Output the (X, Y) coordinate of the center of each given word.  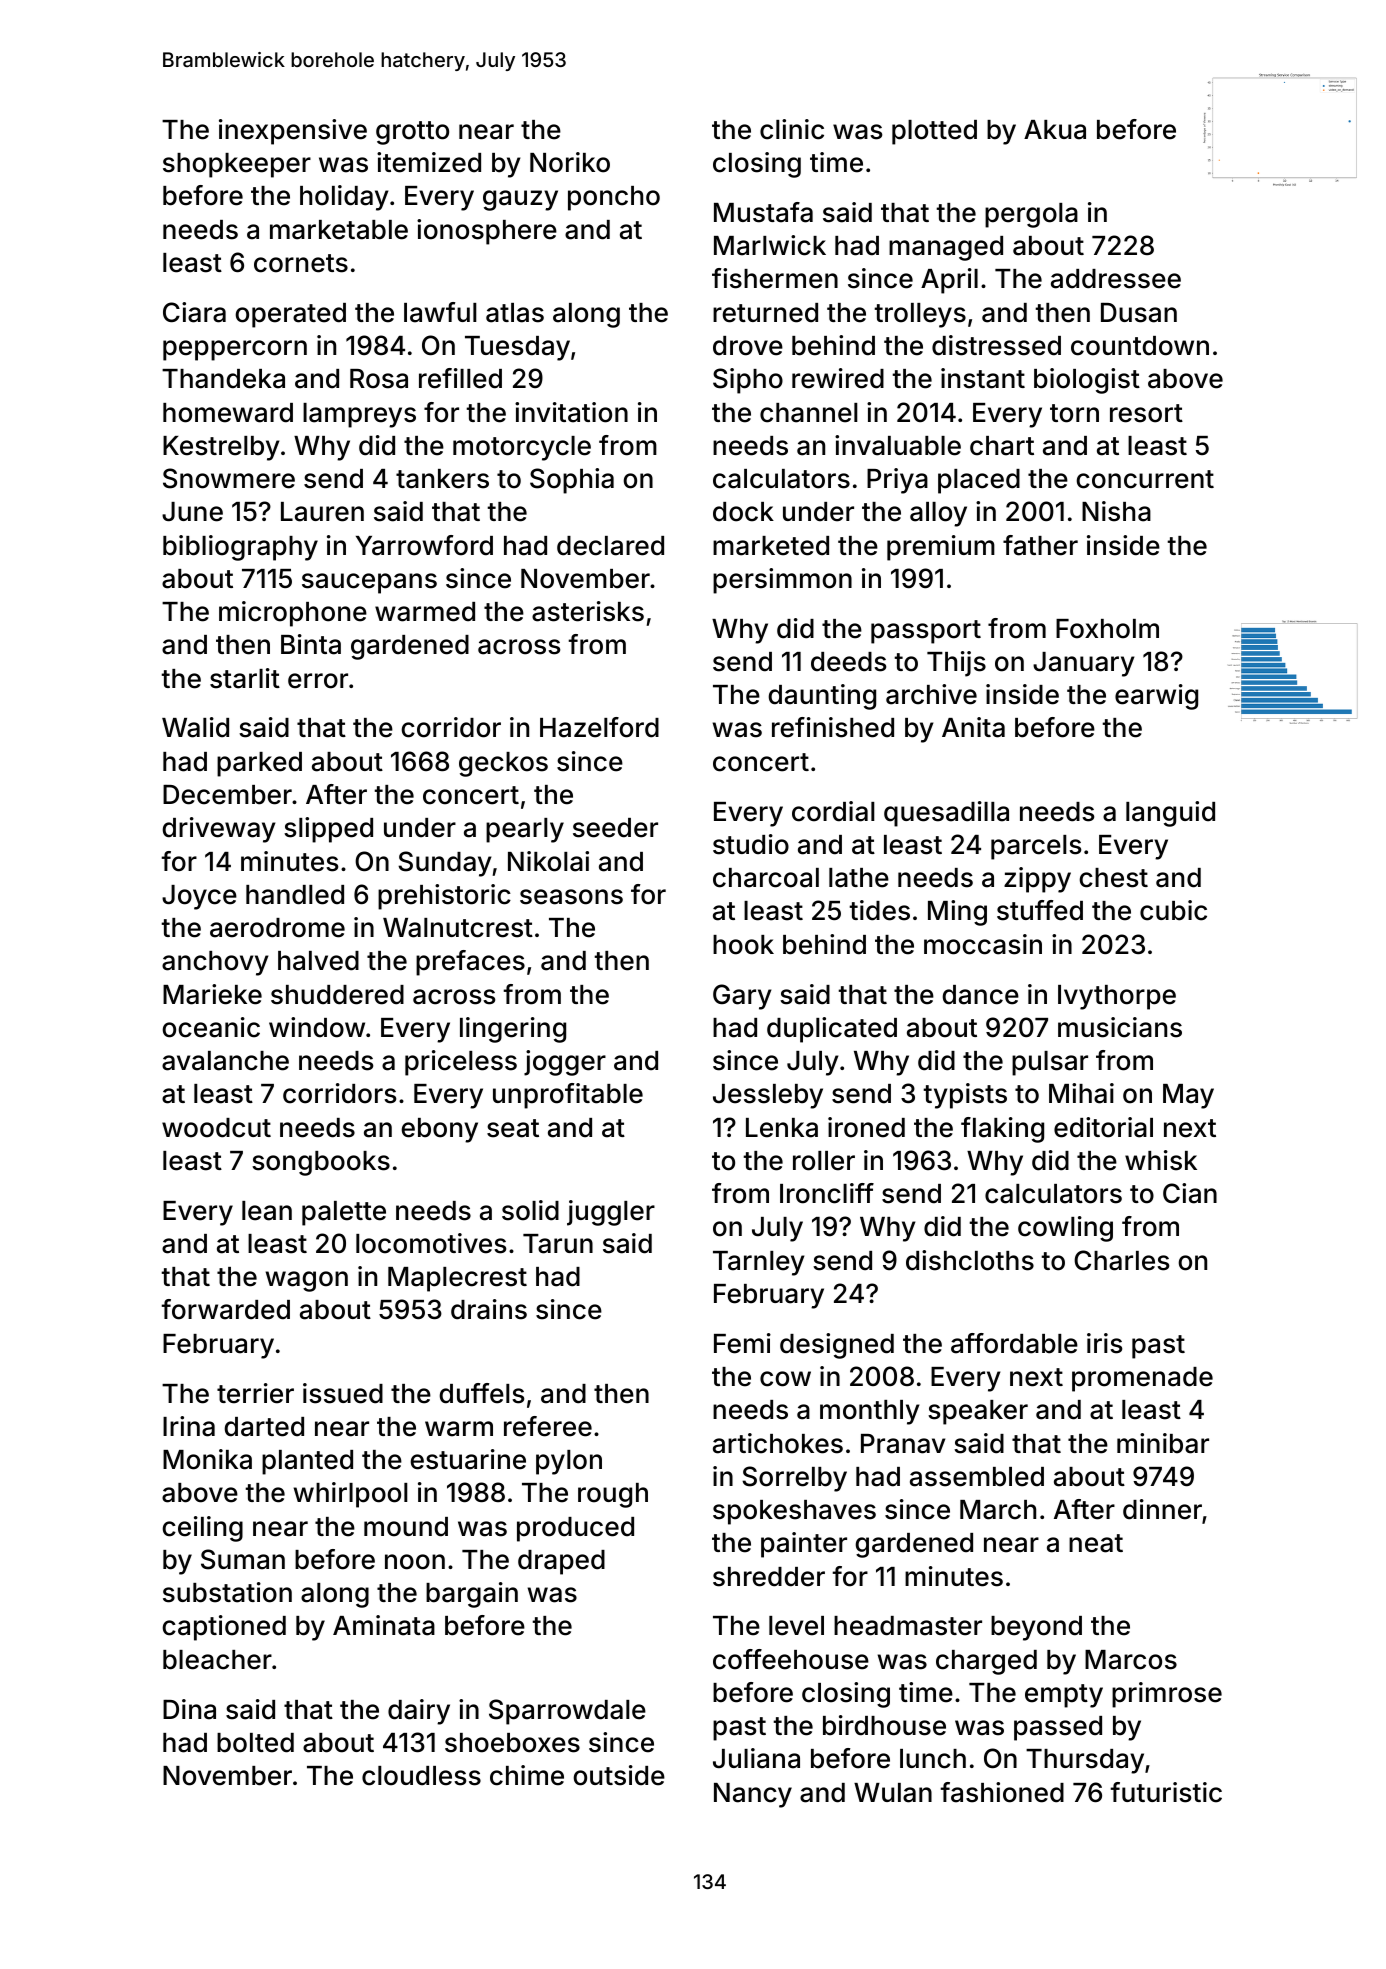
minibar (1163, 1443)
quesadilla (946, 814)
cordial (833, 811)
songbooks (321, 1163)
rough (613, 1495)
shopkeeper (237, 165)
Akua (1055, 130)
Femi (742, 1343)
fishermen (775, 278)
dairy (419, 1712)
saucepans (369, 583)
